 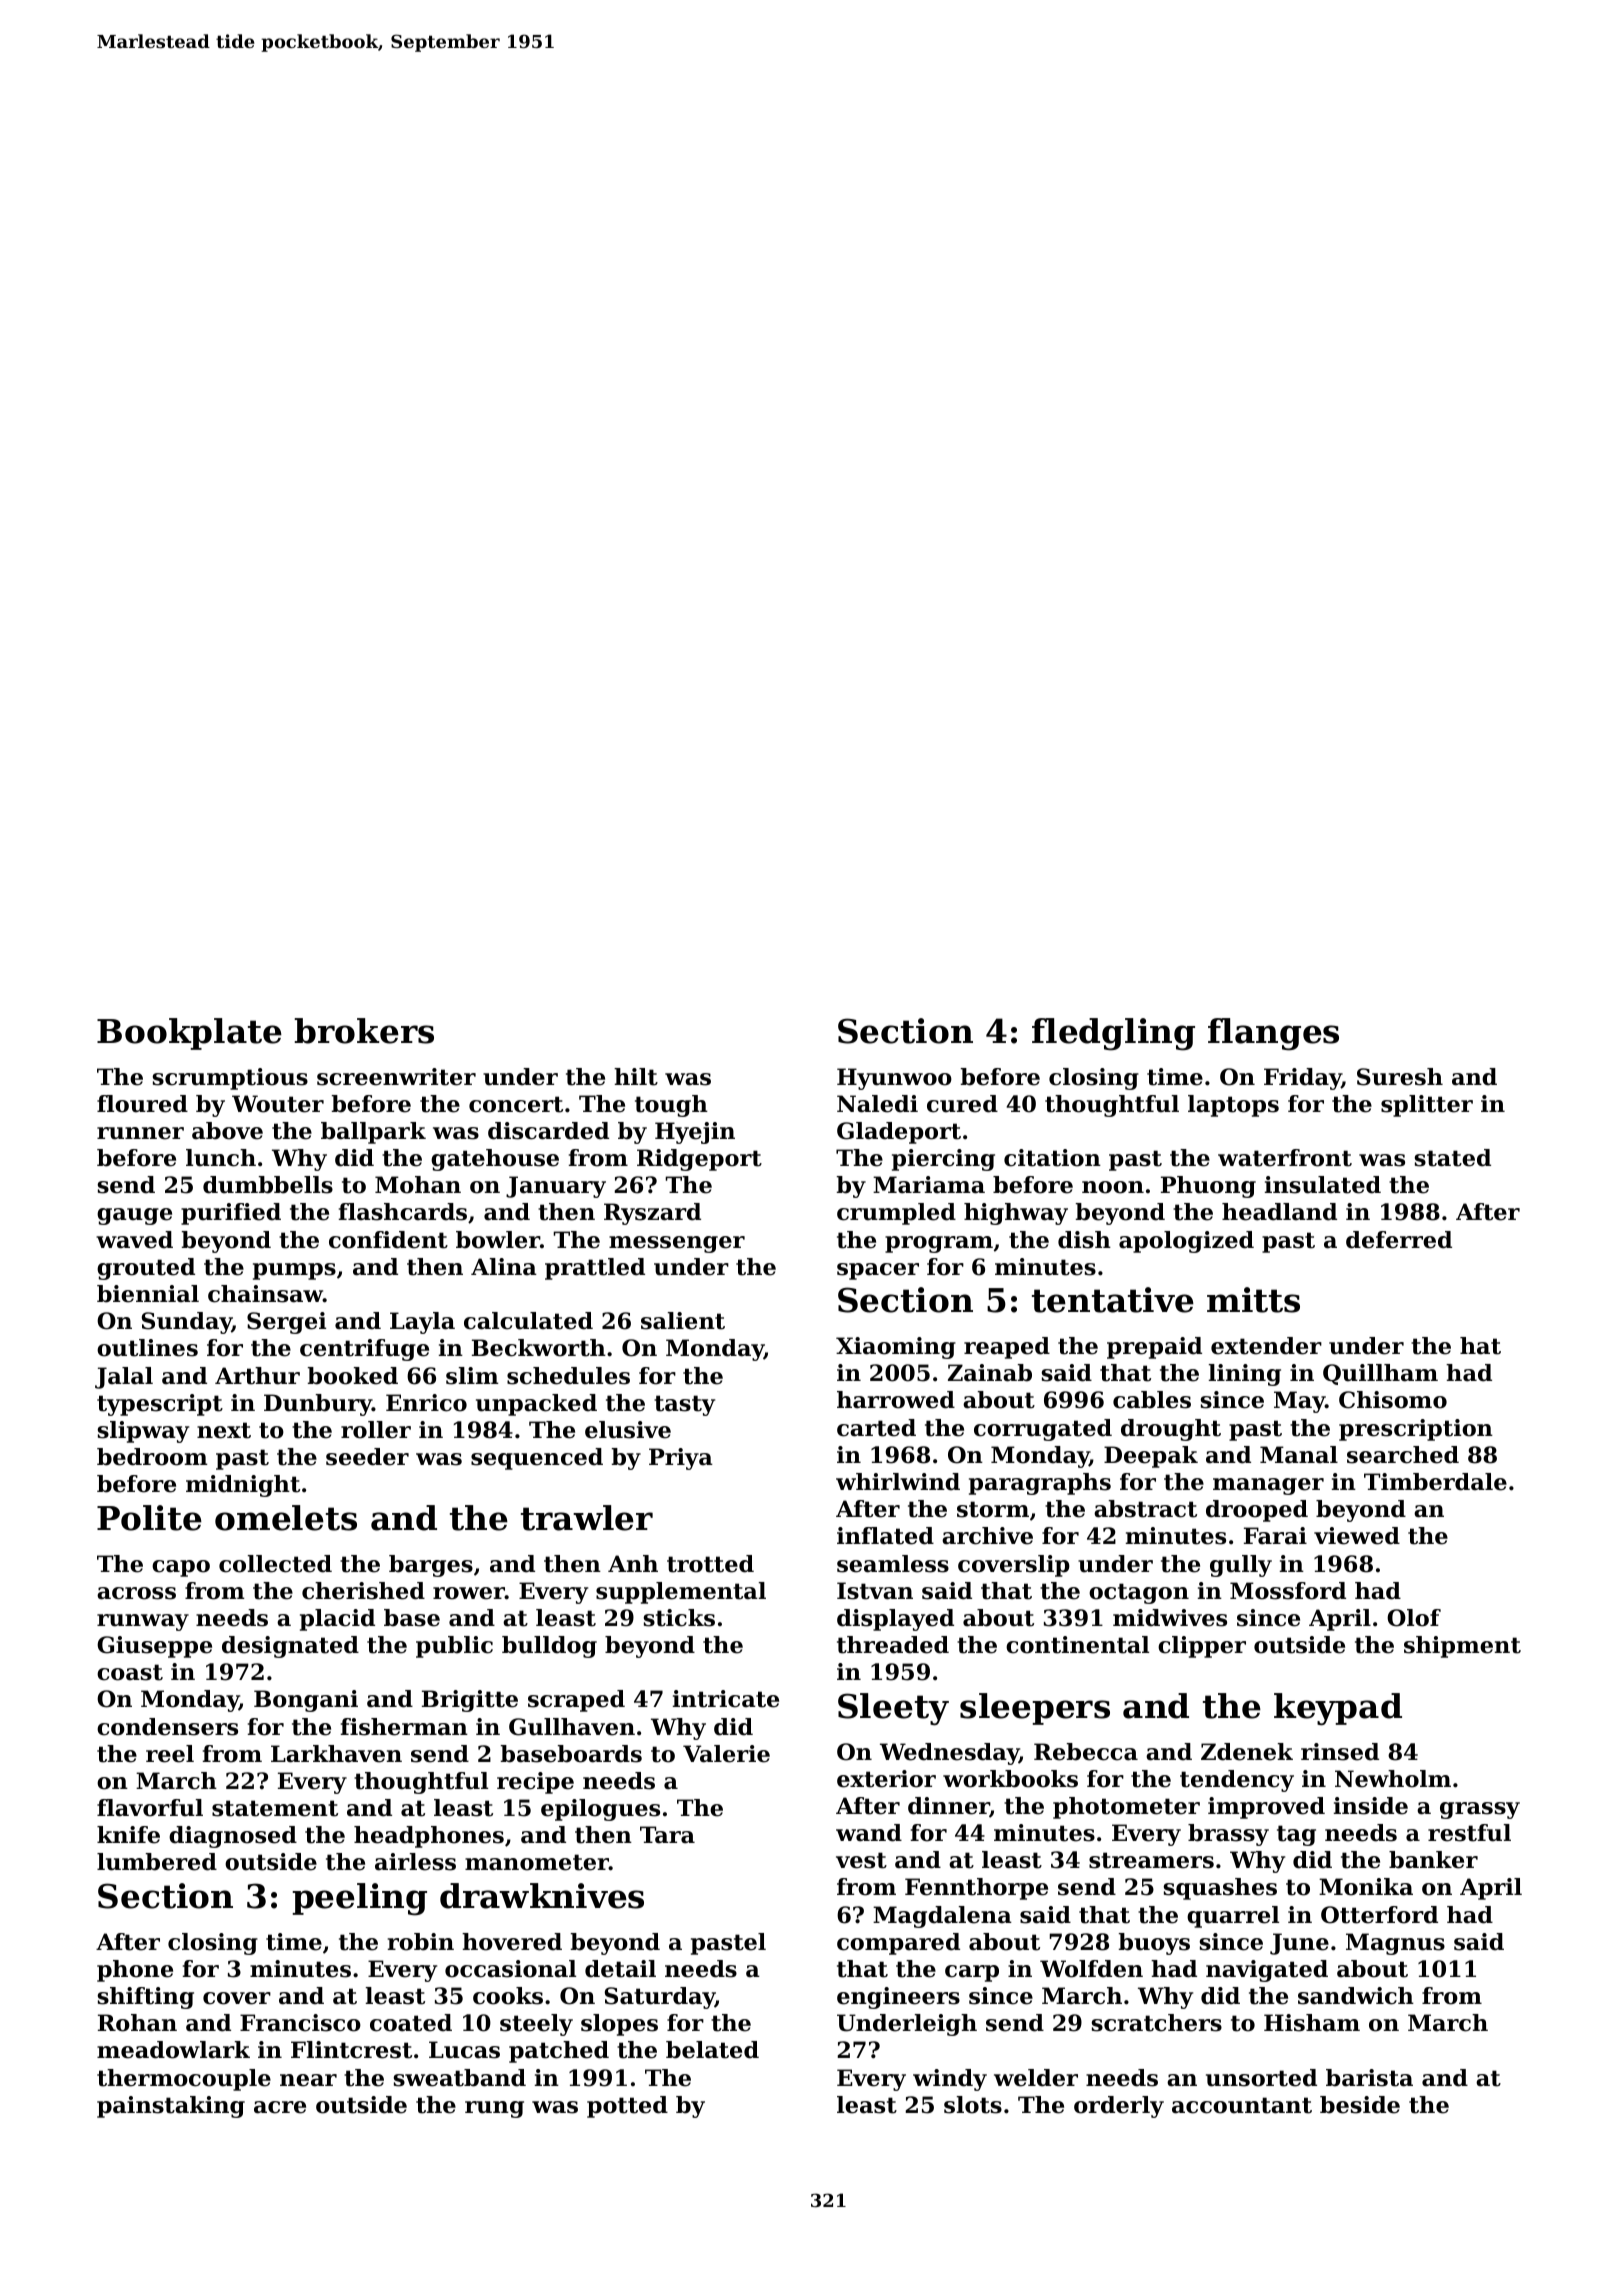 What do you see at coordinates (1273, 1034) in the screenshot?
I see `flanges` at bounding box center [1273, 1034].
